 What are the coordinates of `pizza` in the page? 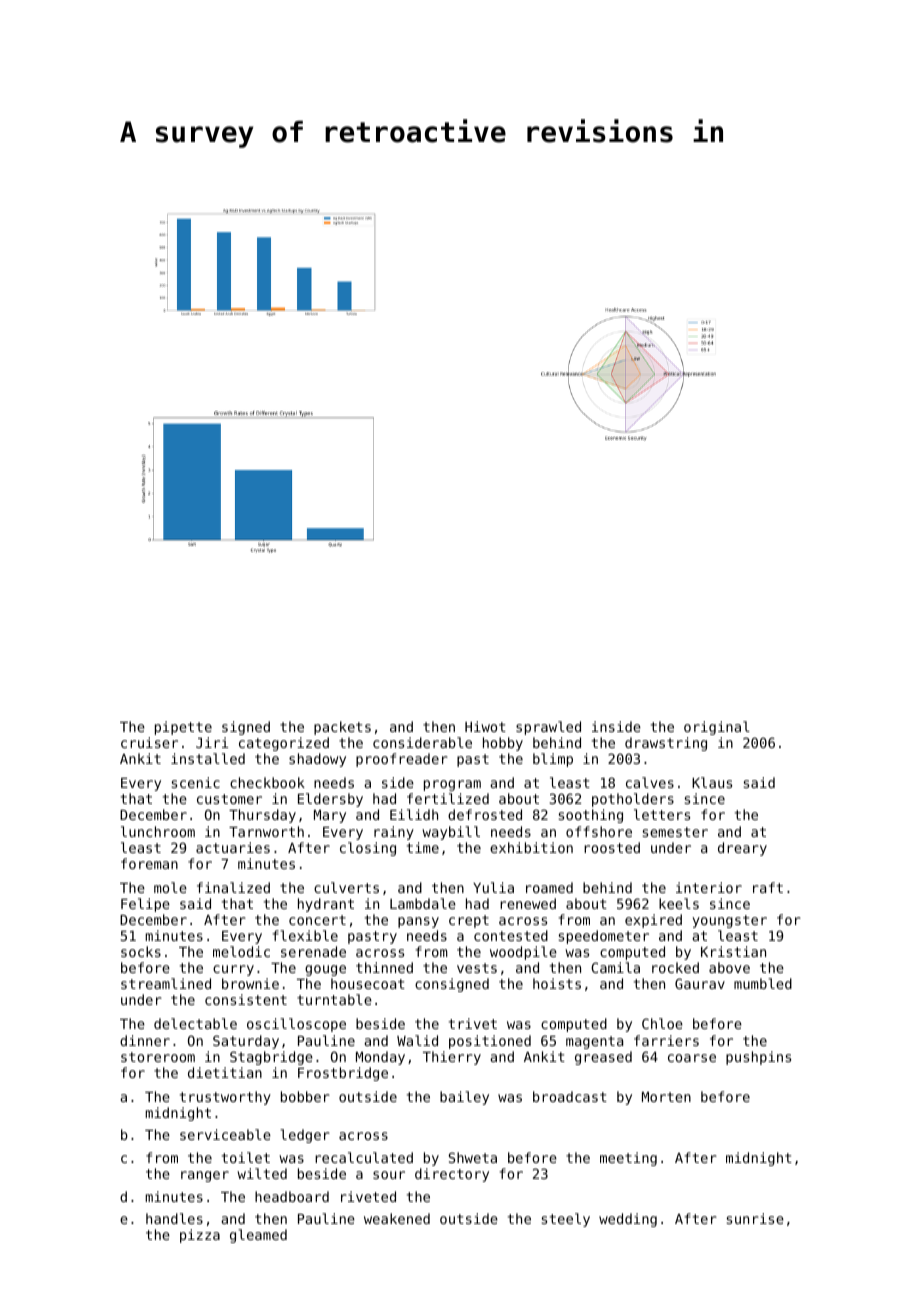 It's located at (200, 1236).
